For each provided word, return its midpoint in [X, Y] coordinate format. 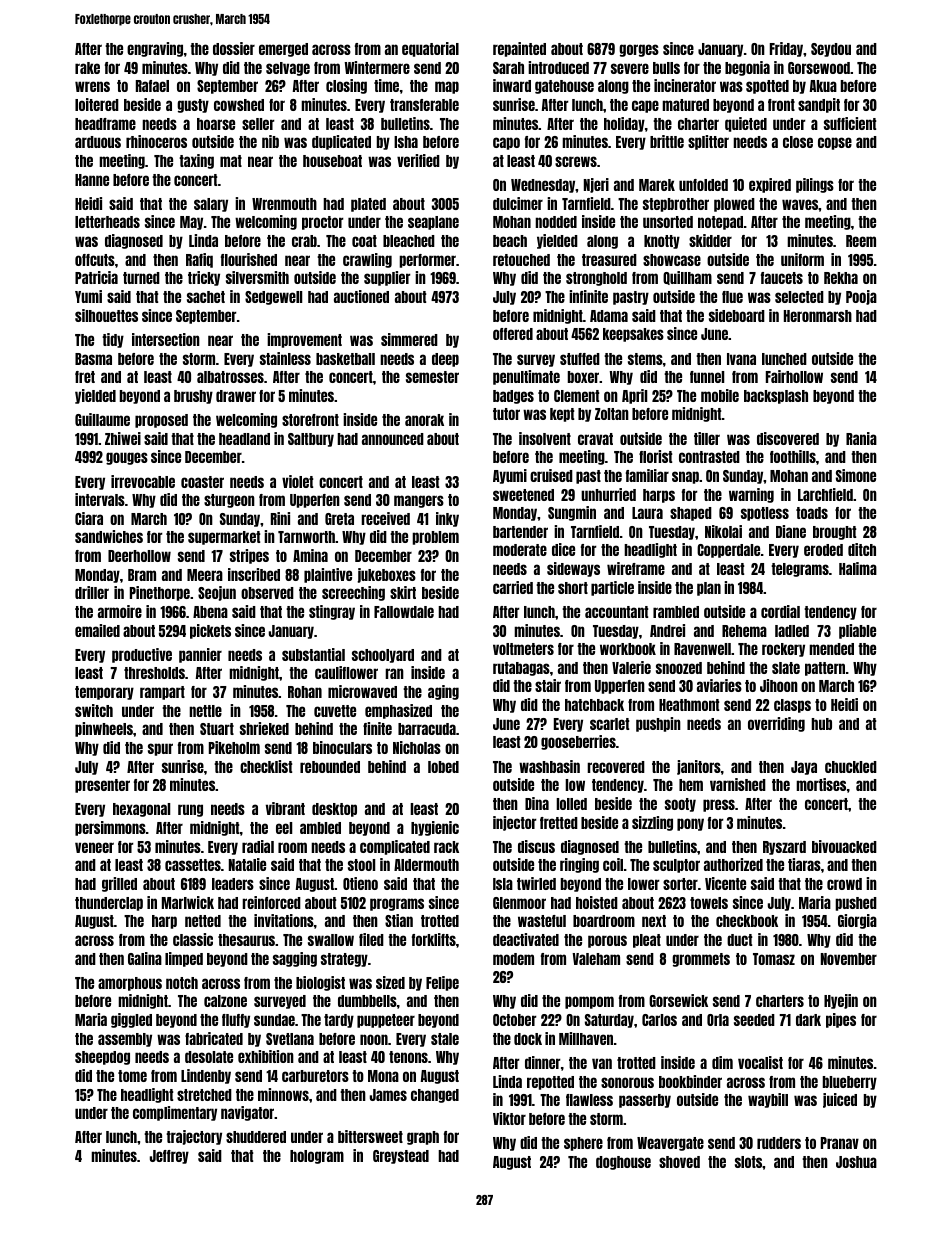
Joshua [856, 1162]
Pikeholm [234, 747]
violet [297, 481]
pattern [825, 669]
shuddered [256, 1137]
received [385, 518]
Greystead [401, 1157]
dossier [234, 48]
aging [443, 692]
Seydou [831, 50]
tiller [707, 438]
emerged [283, 50]
